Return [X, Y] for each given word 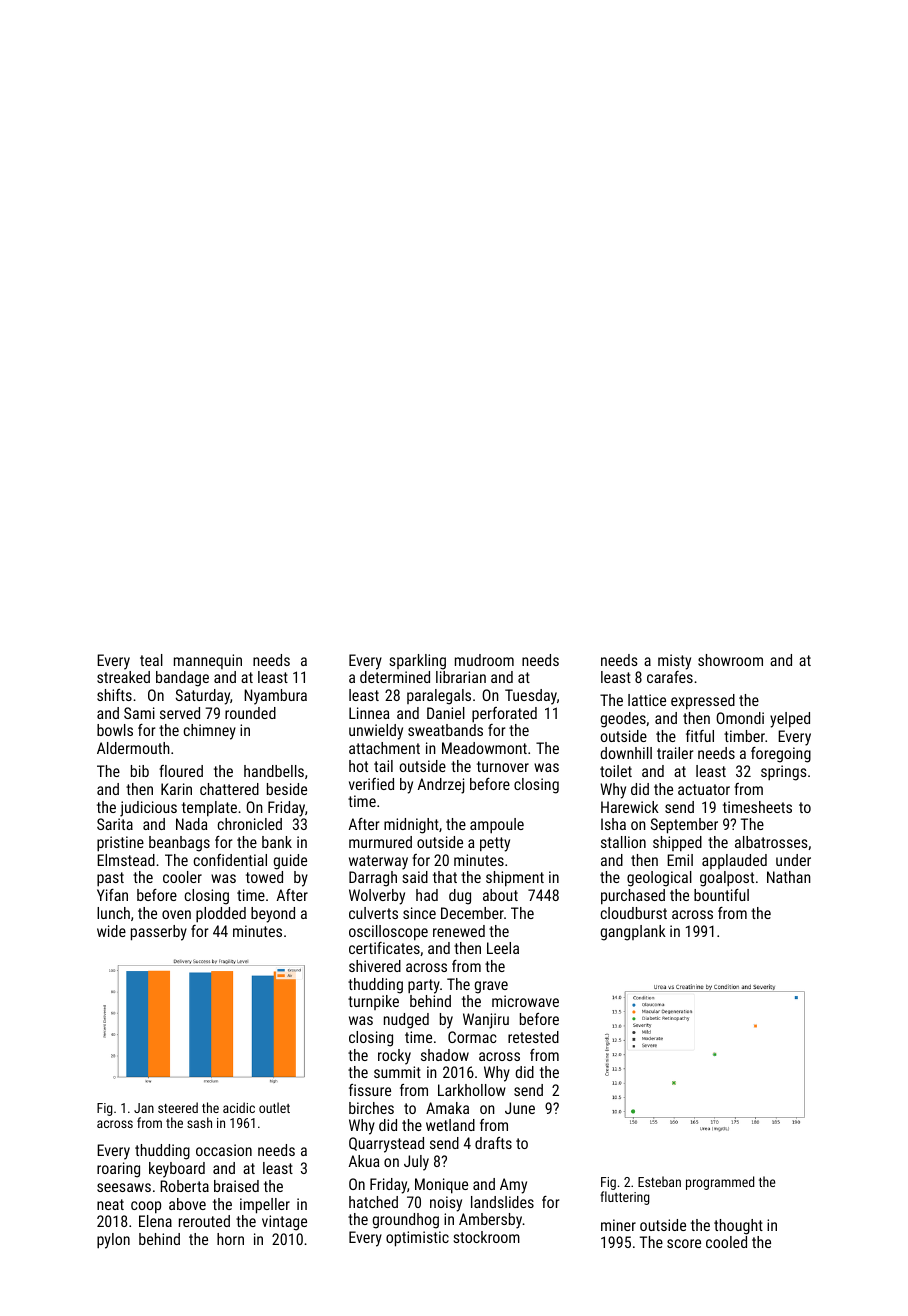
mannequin [208, 661]
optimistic [417, 1239]
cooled [726, 1242]
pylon [113, 1241]
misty [674, 662]
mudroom [484, 660]
